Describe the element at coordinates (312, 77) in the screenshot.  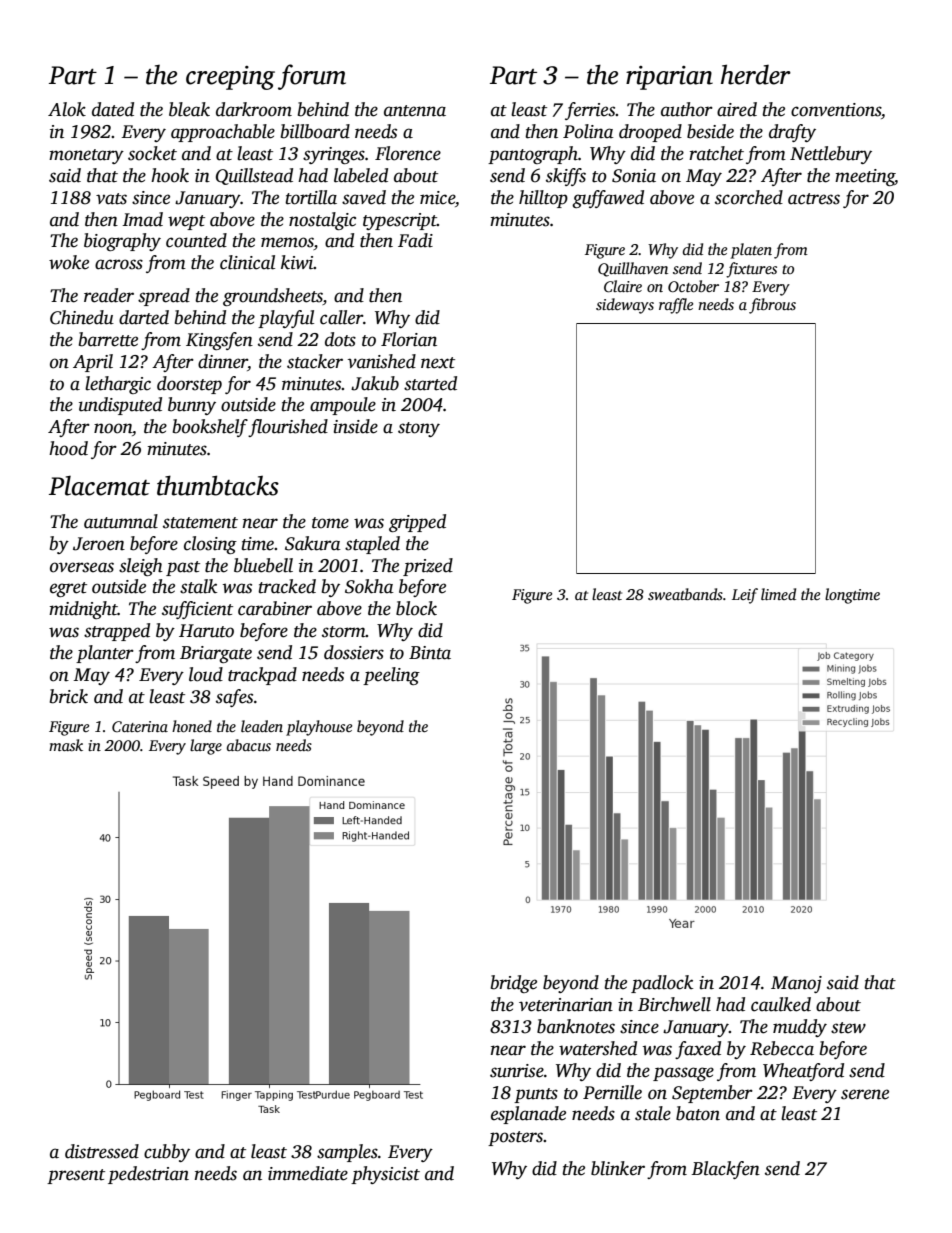
I see `forum` at that location.
